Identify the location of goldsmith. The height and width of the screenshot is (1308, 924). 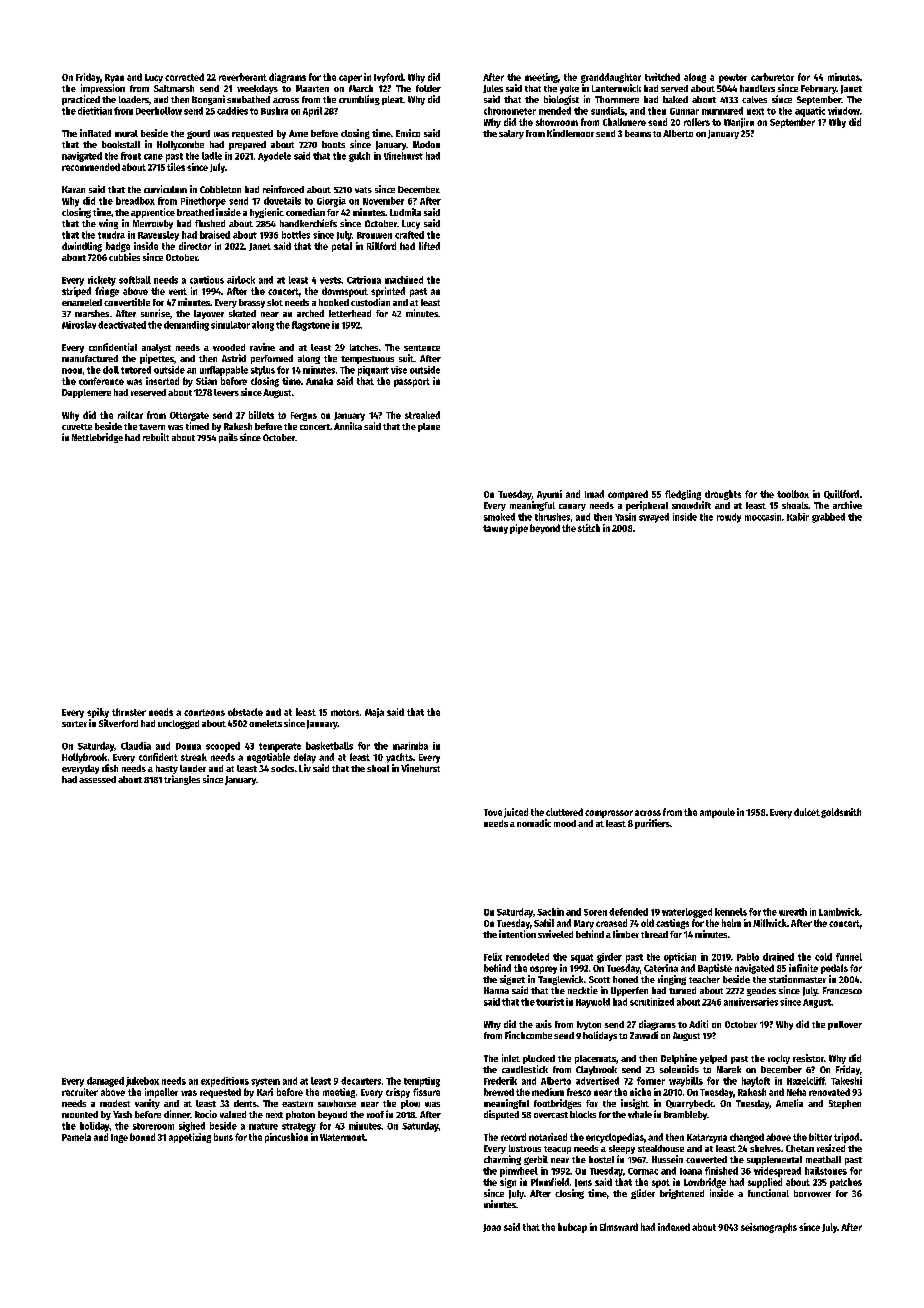
(841, 813).
